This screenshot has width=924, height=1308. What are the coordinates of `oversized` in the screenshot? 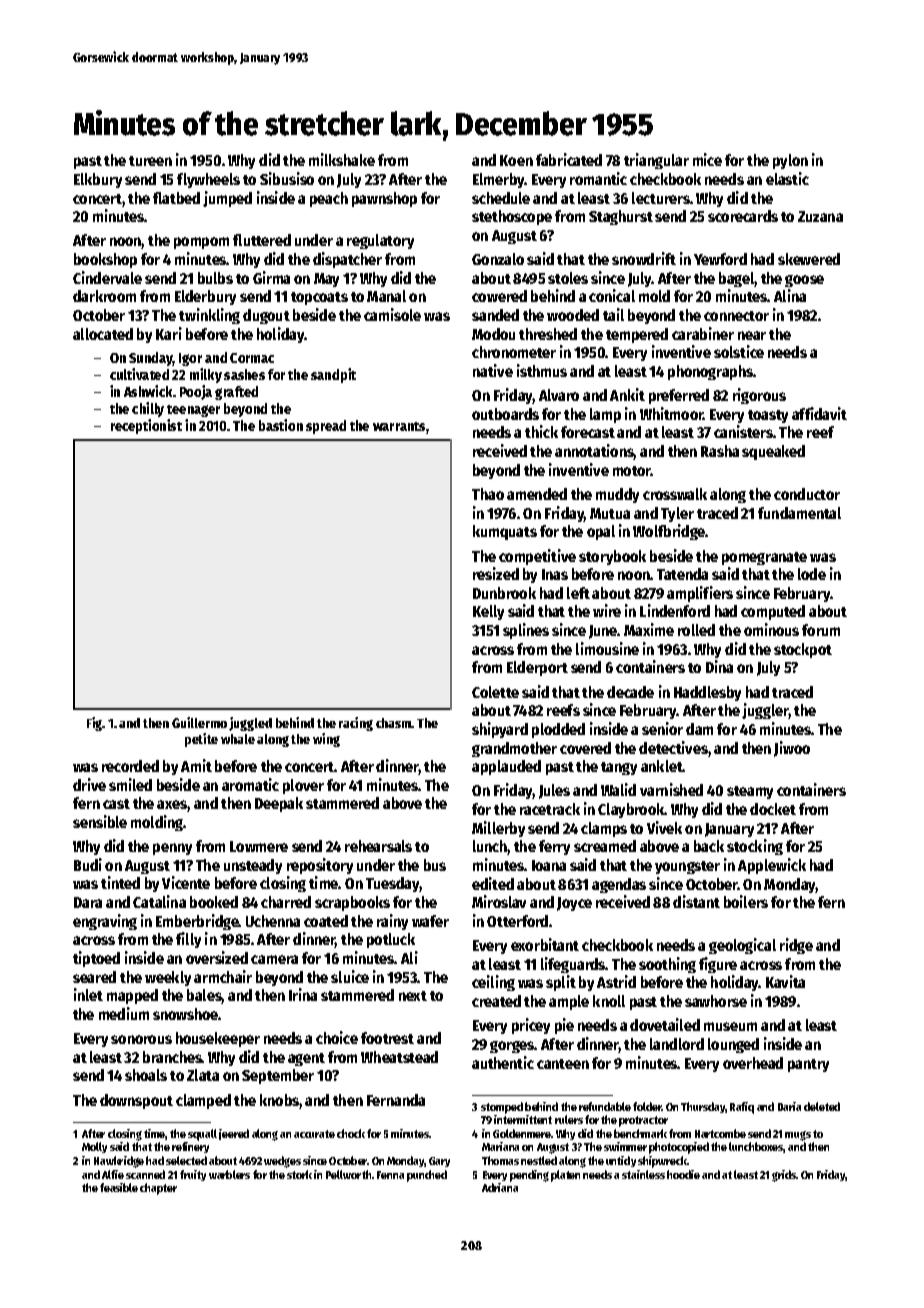 It's located at (217, 957).
